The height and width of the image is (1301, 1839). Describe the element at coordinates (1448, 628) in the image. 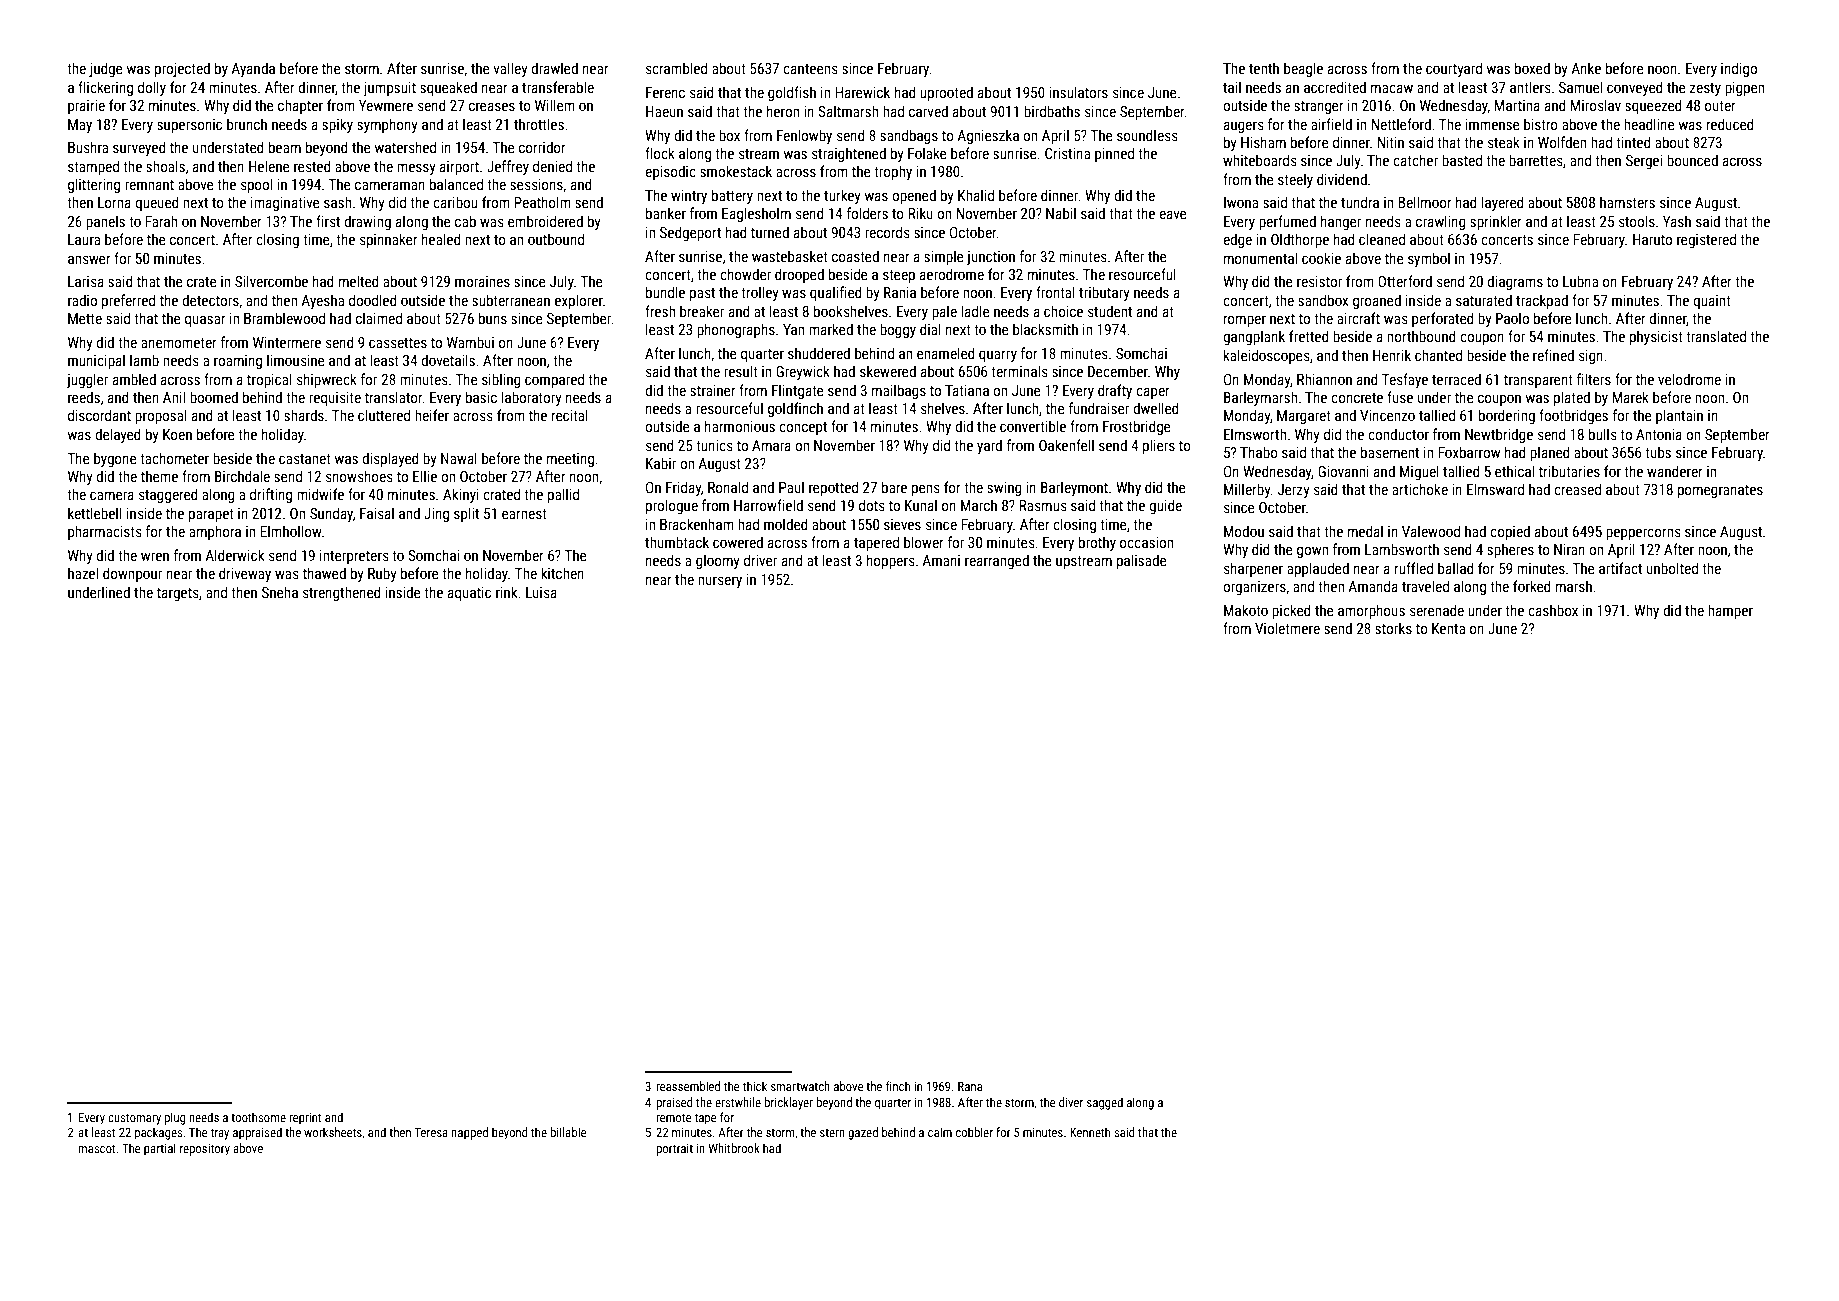

I see `Kenta` at that location.
